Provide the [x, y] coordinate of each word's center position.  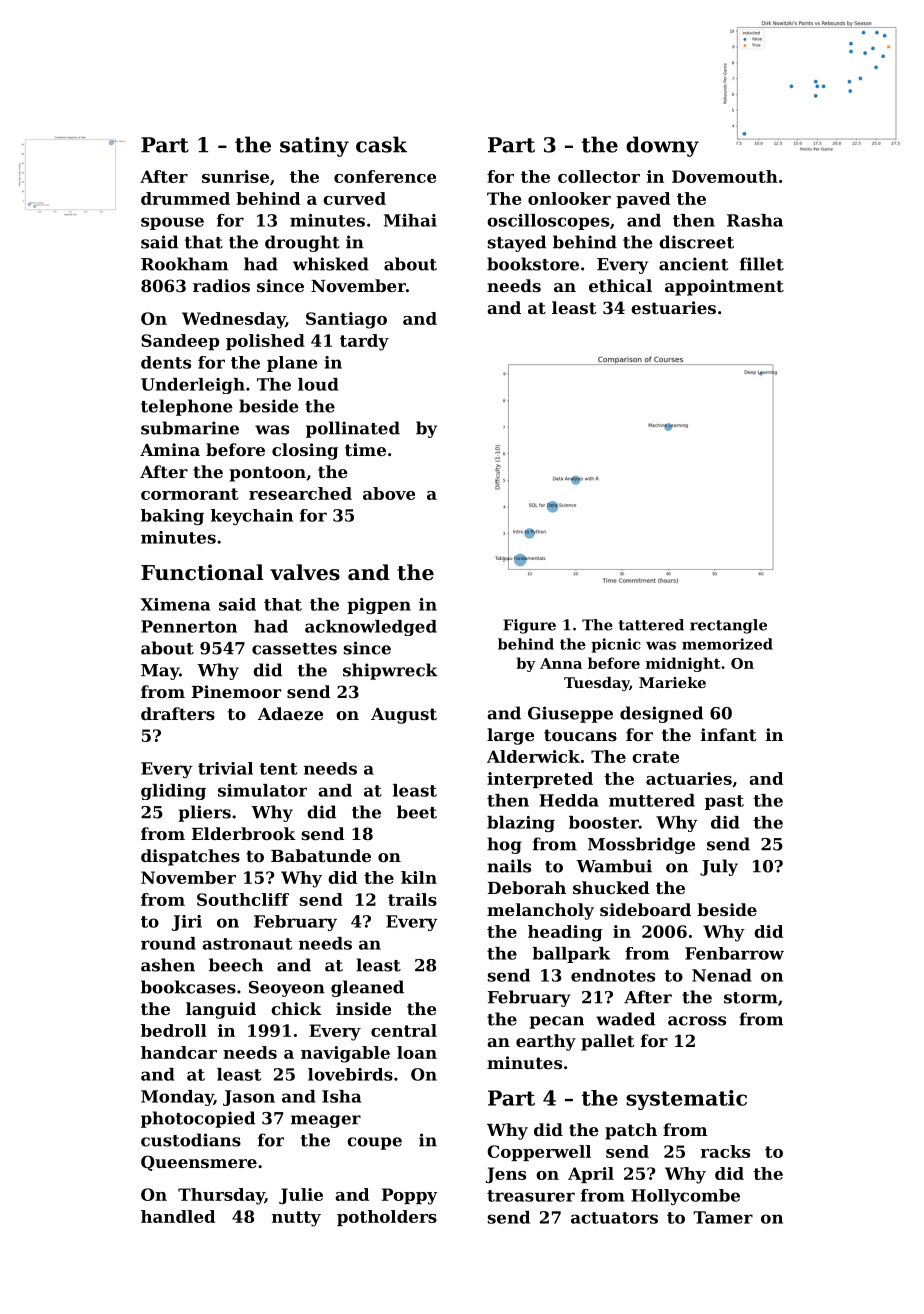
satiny [314, 146]
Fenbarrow [734, 953]
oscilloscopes [548, 222]
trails [412, 899]
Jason [249, 1098]
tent [278, 769]
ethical [620, 285]
